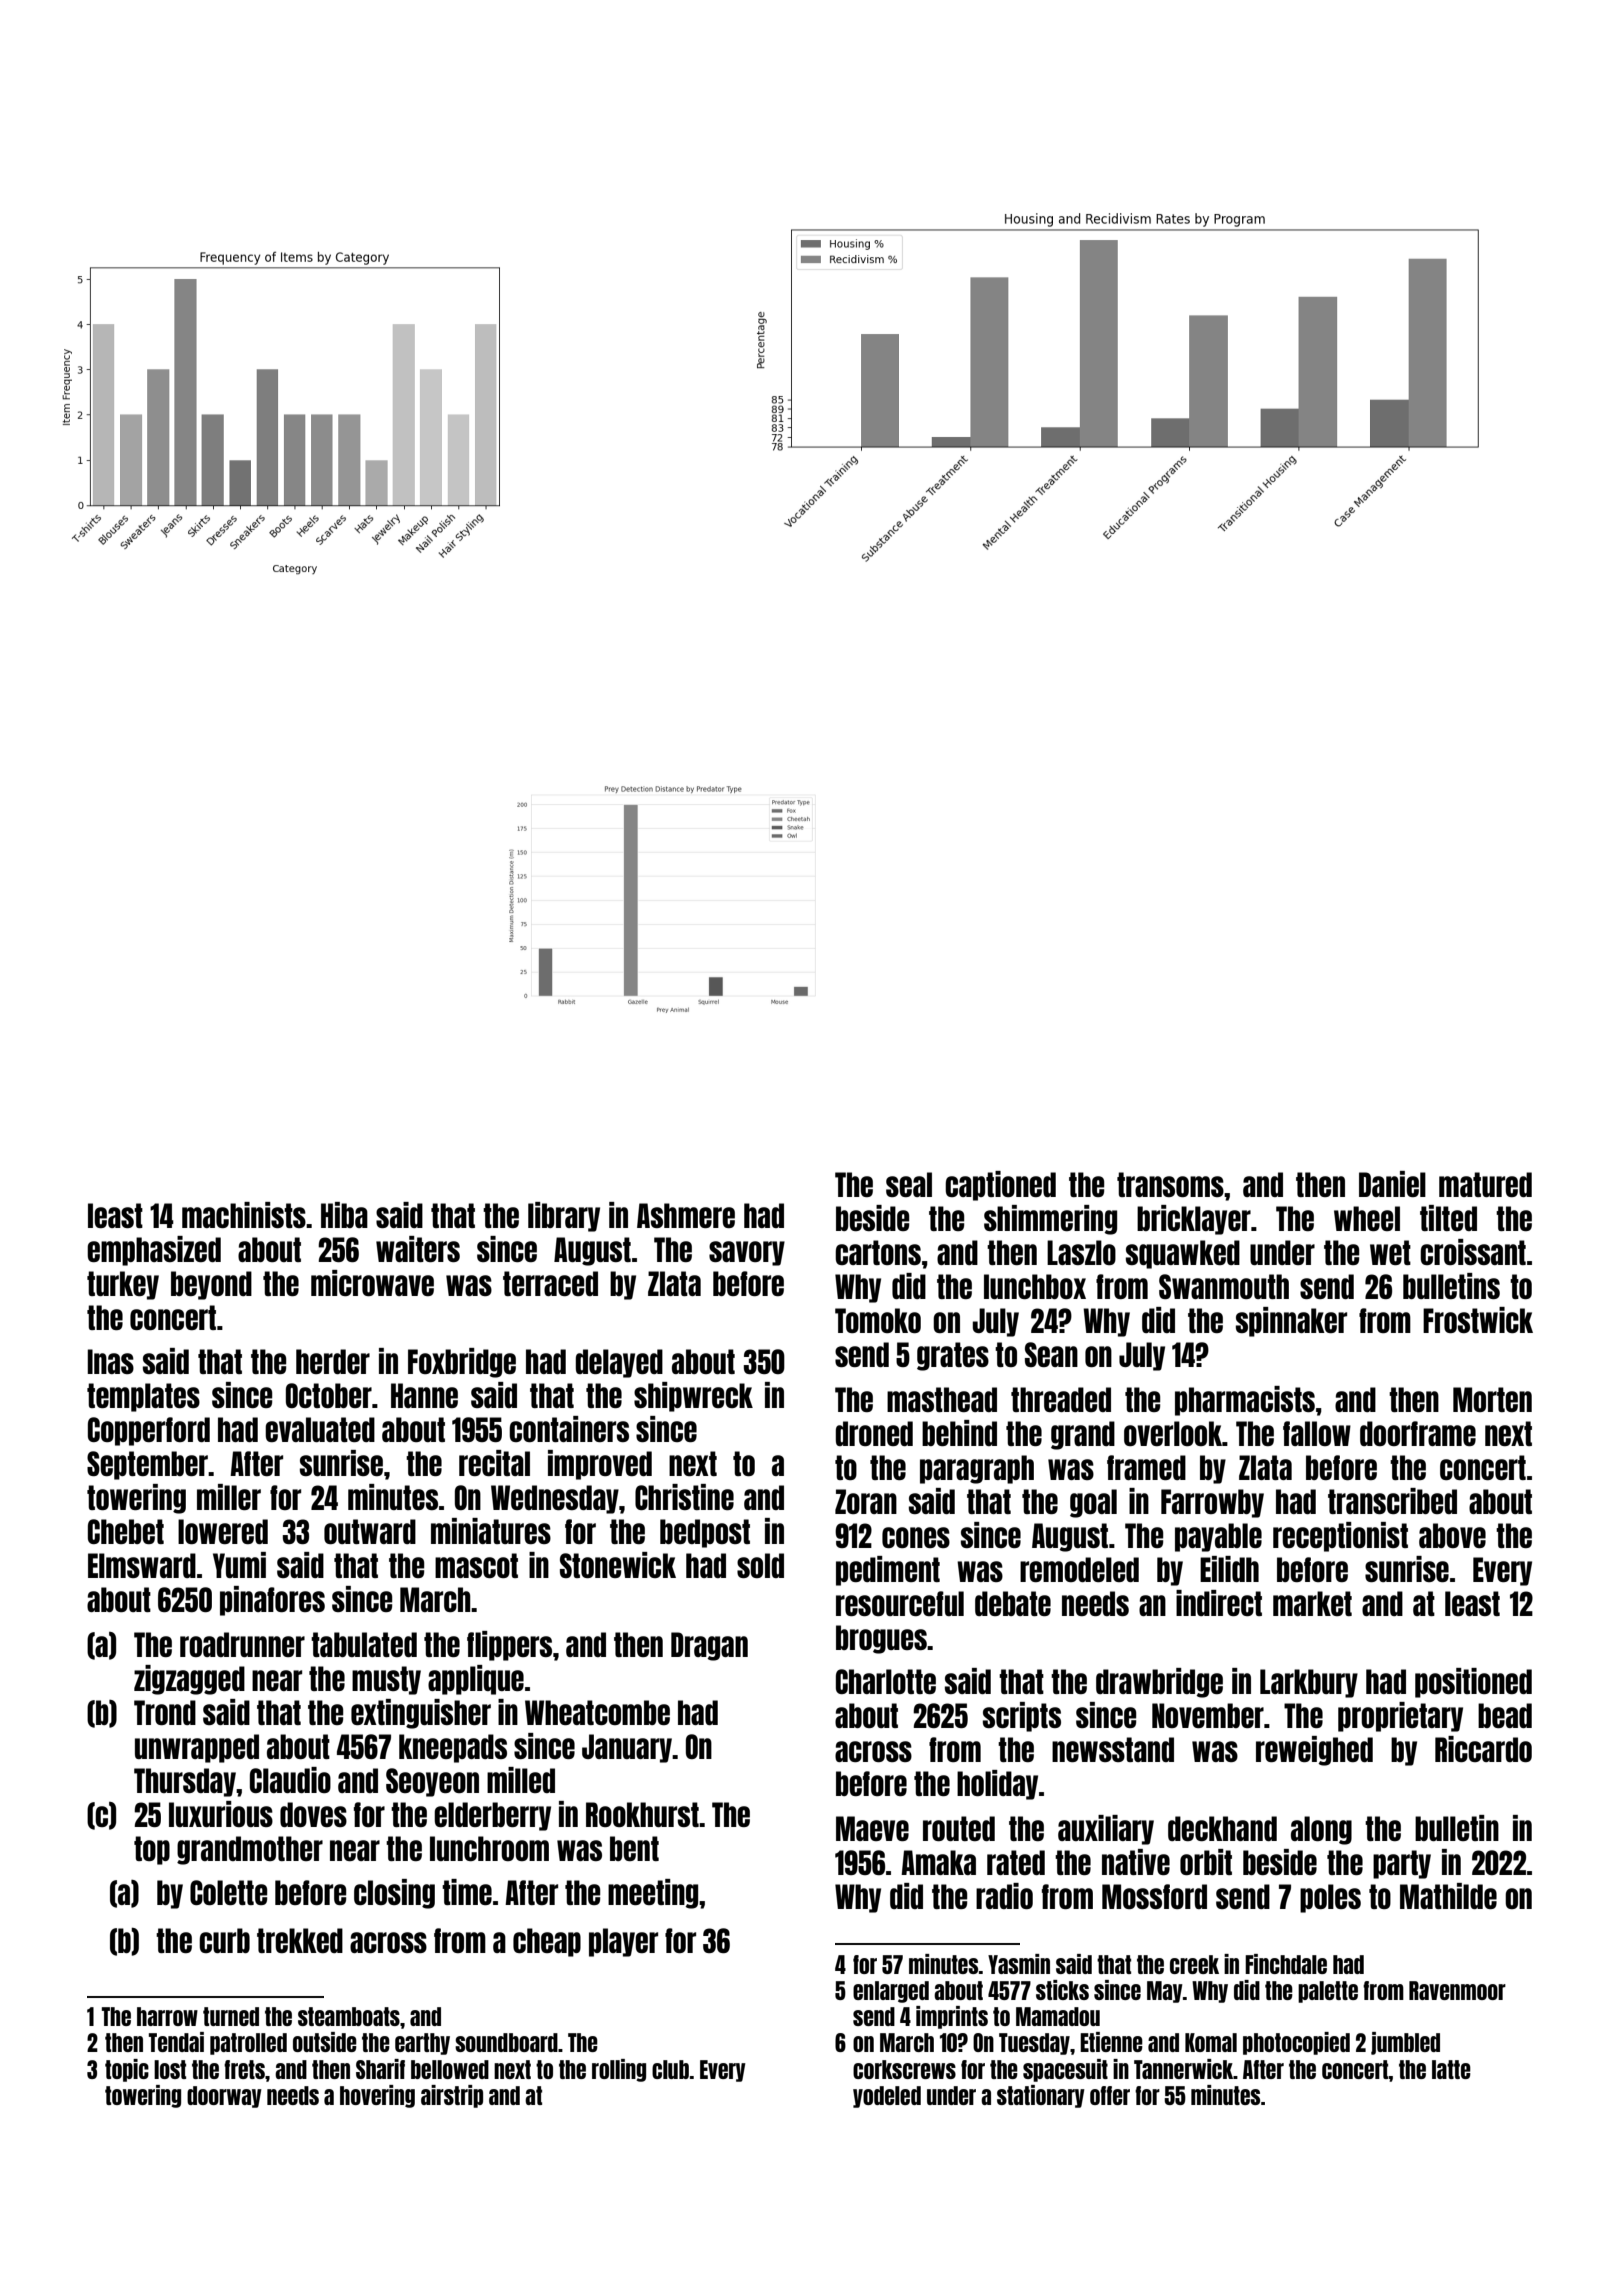  What do you see at coordinates (1194, 1220) in the image?
I see `bricklayer` at bounding box center [1194, 1220].
